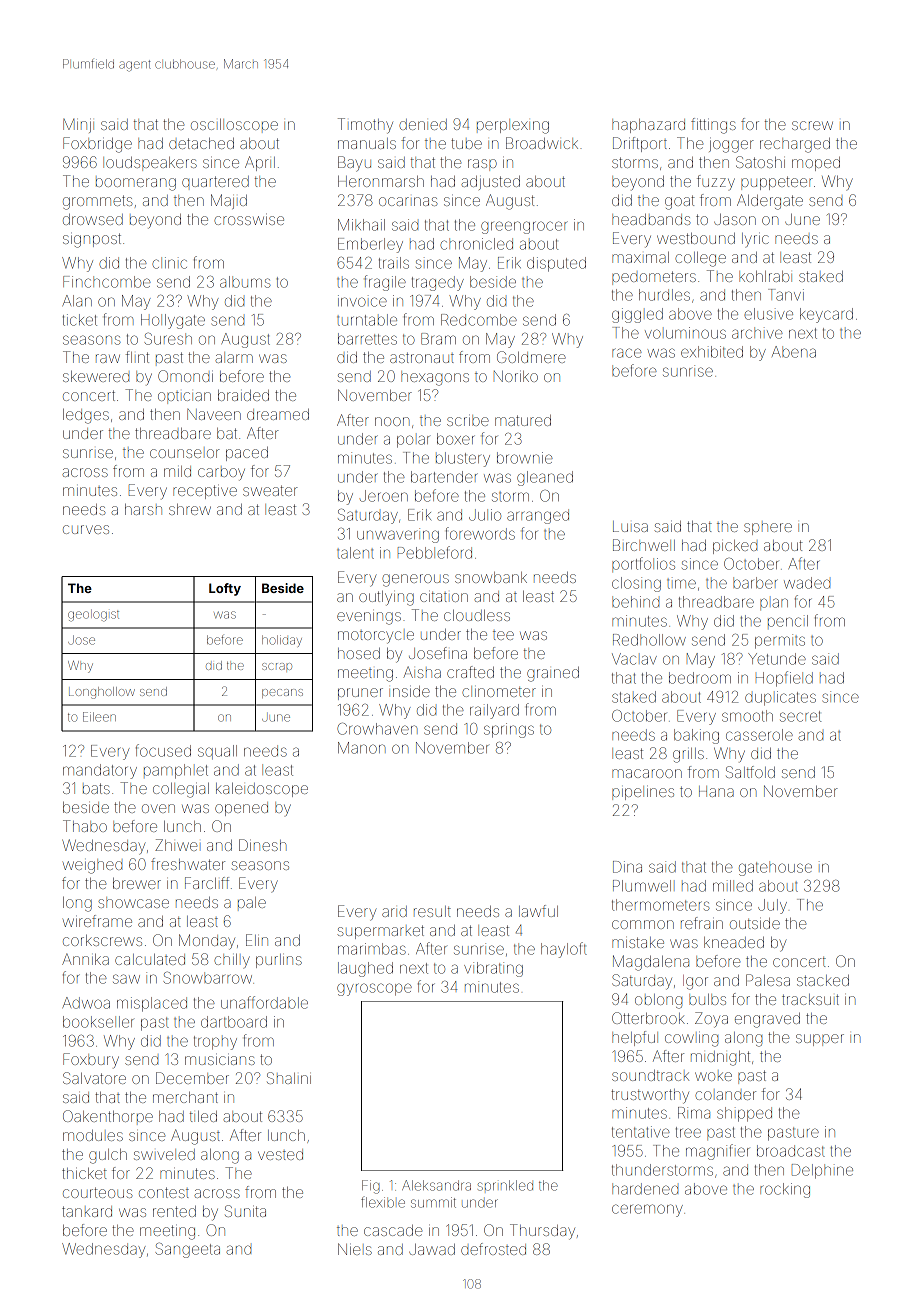 This screenshot has height=1308, width=924. Describe the element at coordinates (217, 752) in the screenshot. I see `squall` at that location.
